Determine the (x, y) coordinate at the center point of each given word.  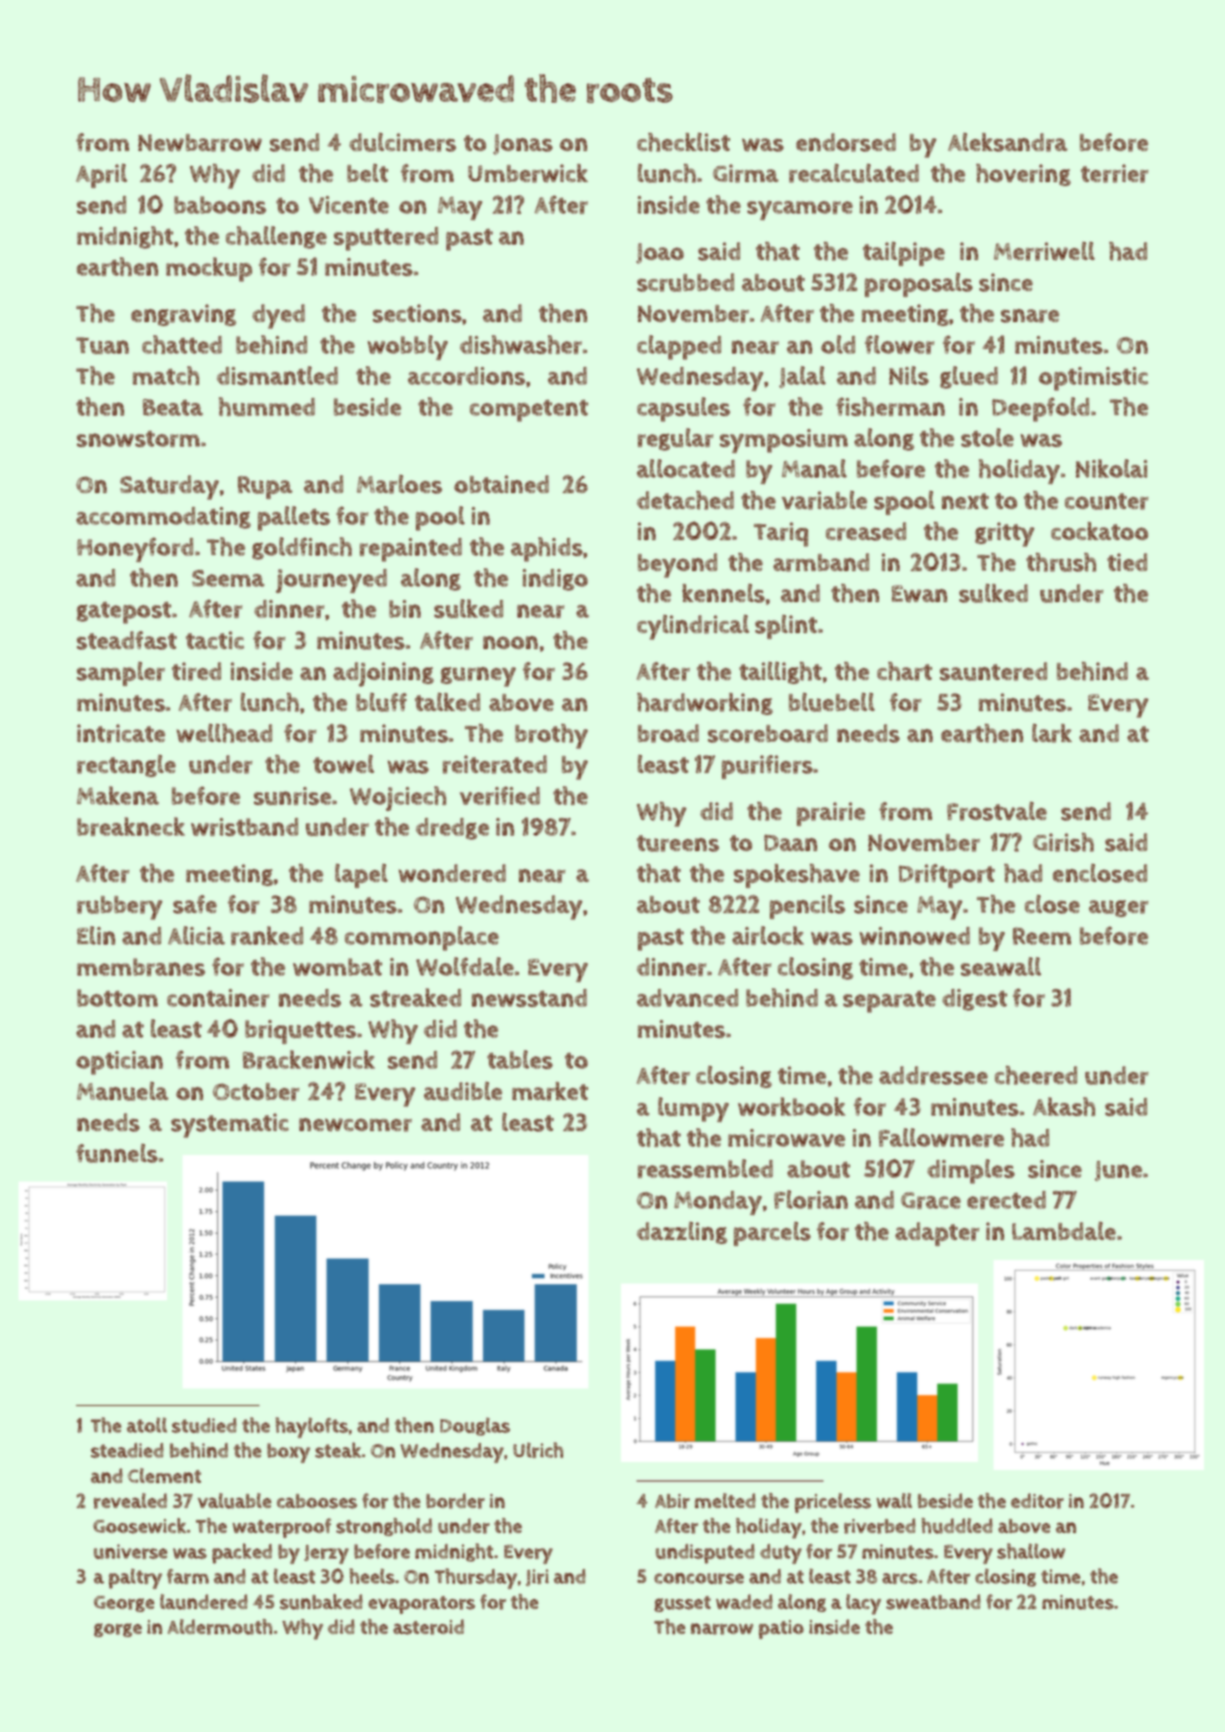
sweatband (933, 1602)
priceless (833, 1503)
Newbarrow (200, 143)
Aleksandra (1008, 142)
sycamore (800, 211)
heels (372, 1576)
